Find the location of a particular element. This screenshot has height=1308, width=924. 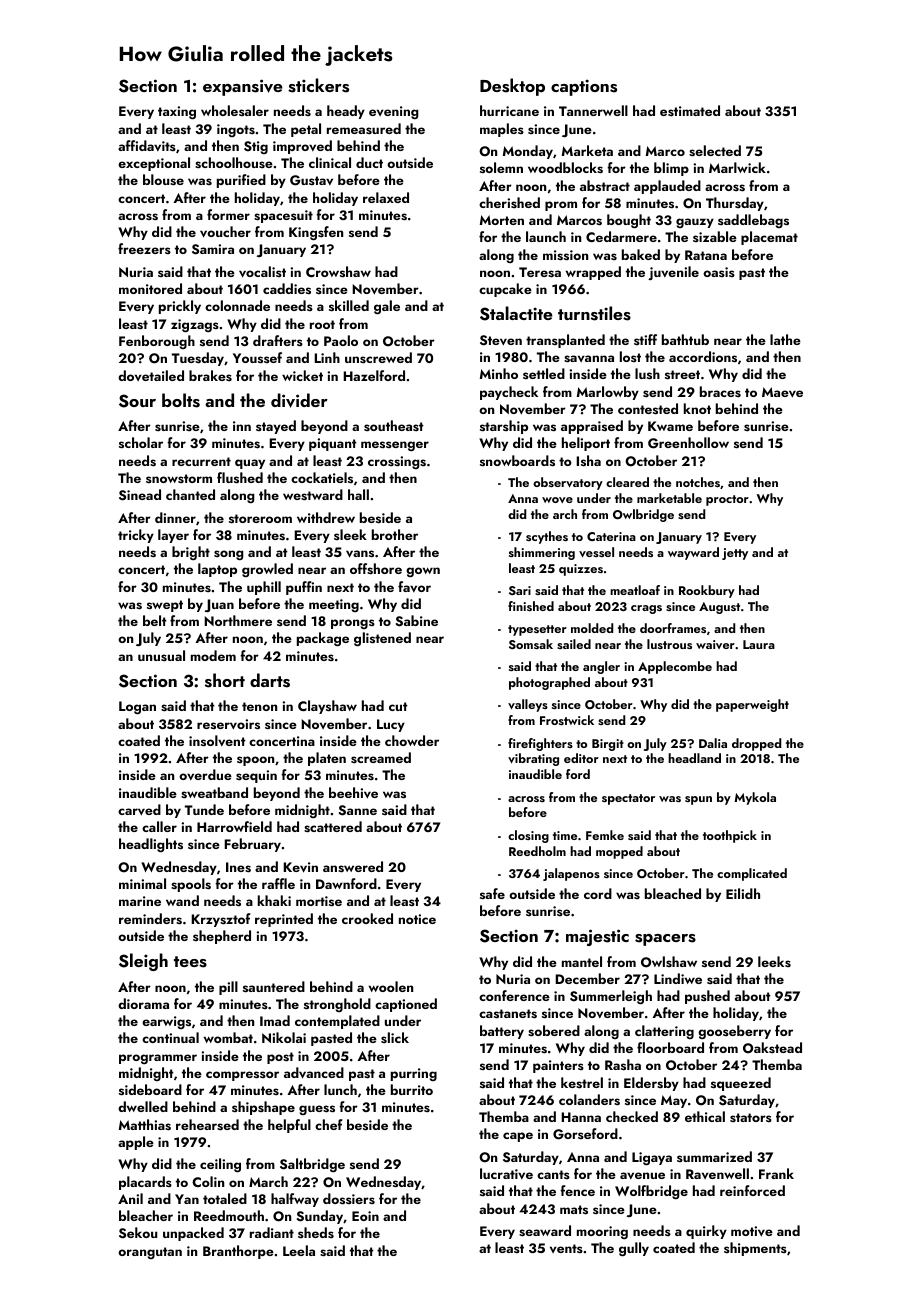

glistened is located at coordinates (382, 639).
